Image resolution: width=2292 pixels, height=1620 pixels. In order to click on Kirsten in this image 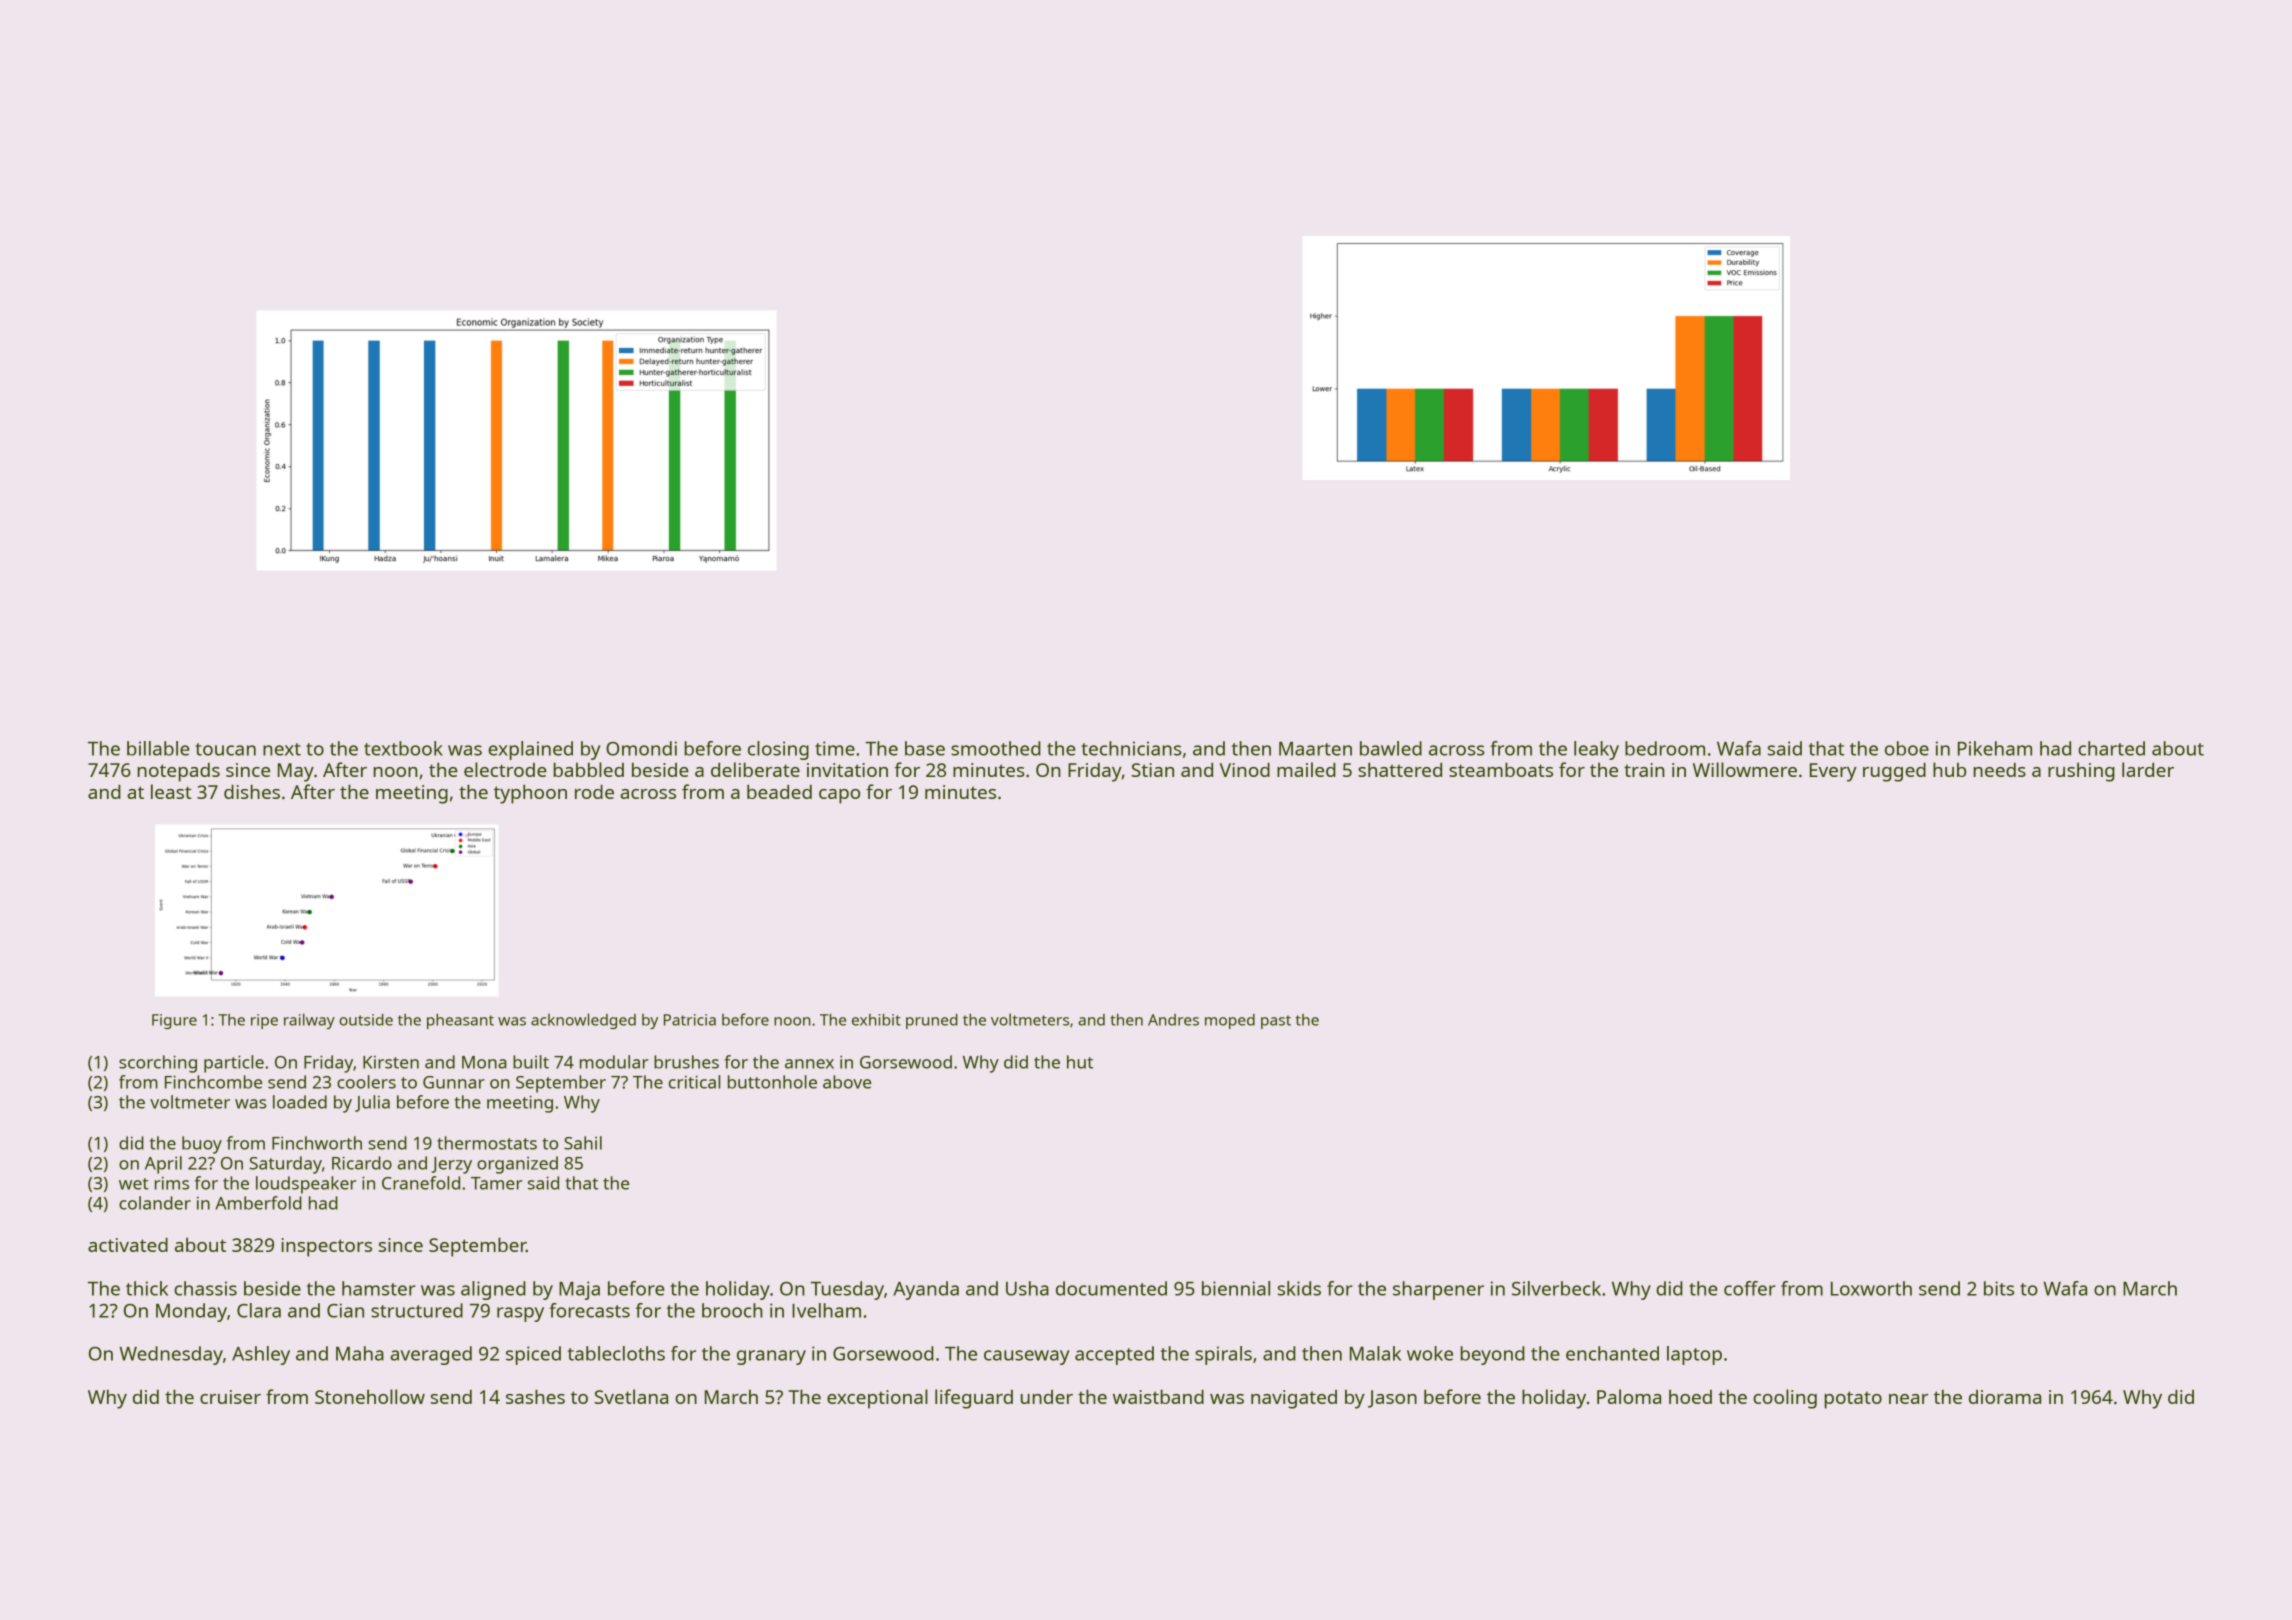, I will do `click(391, 1062)`.
